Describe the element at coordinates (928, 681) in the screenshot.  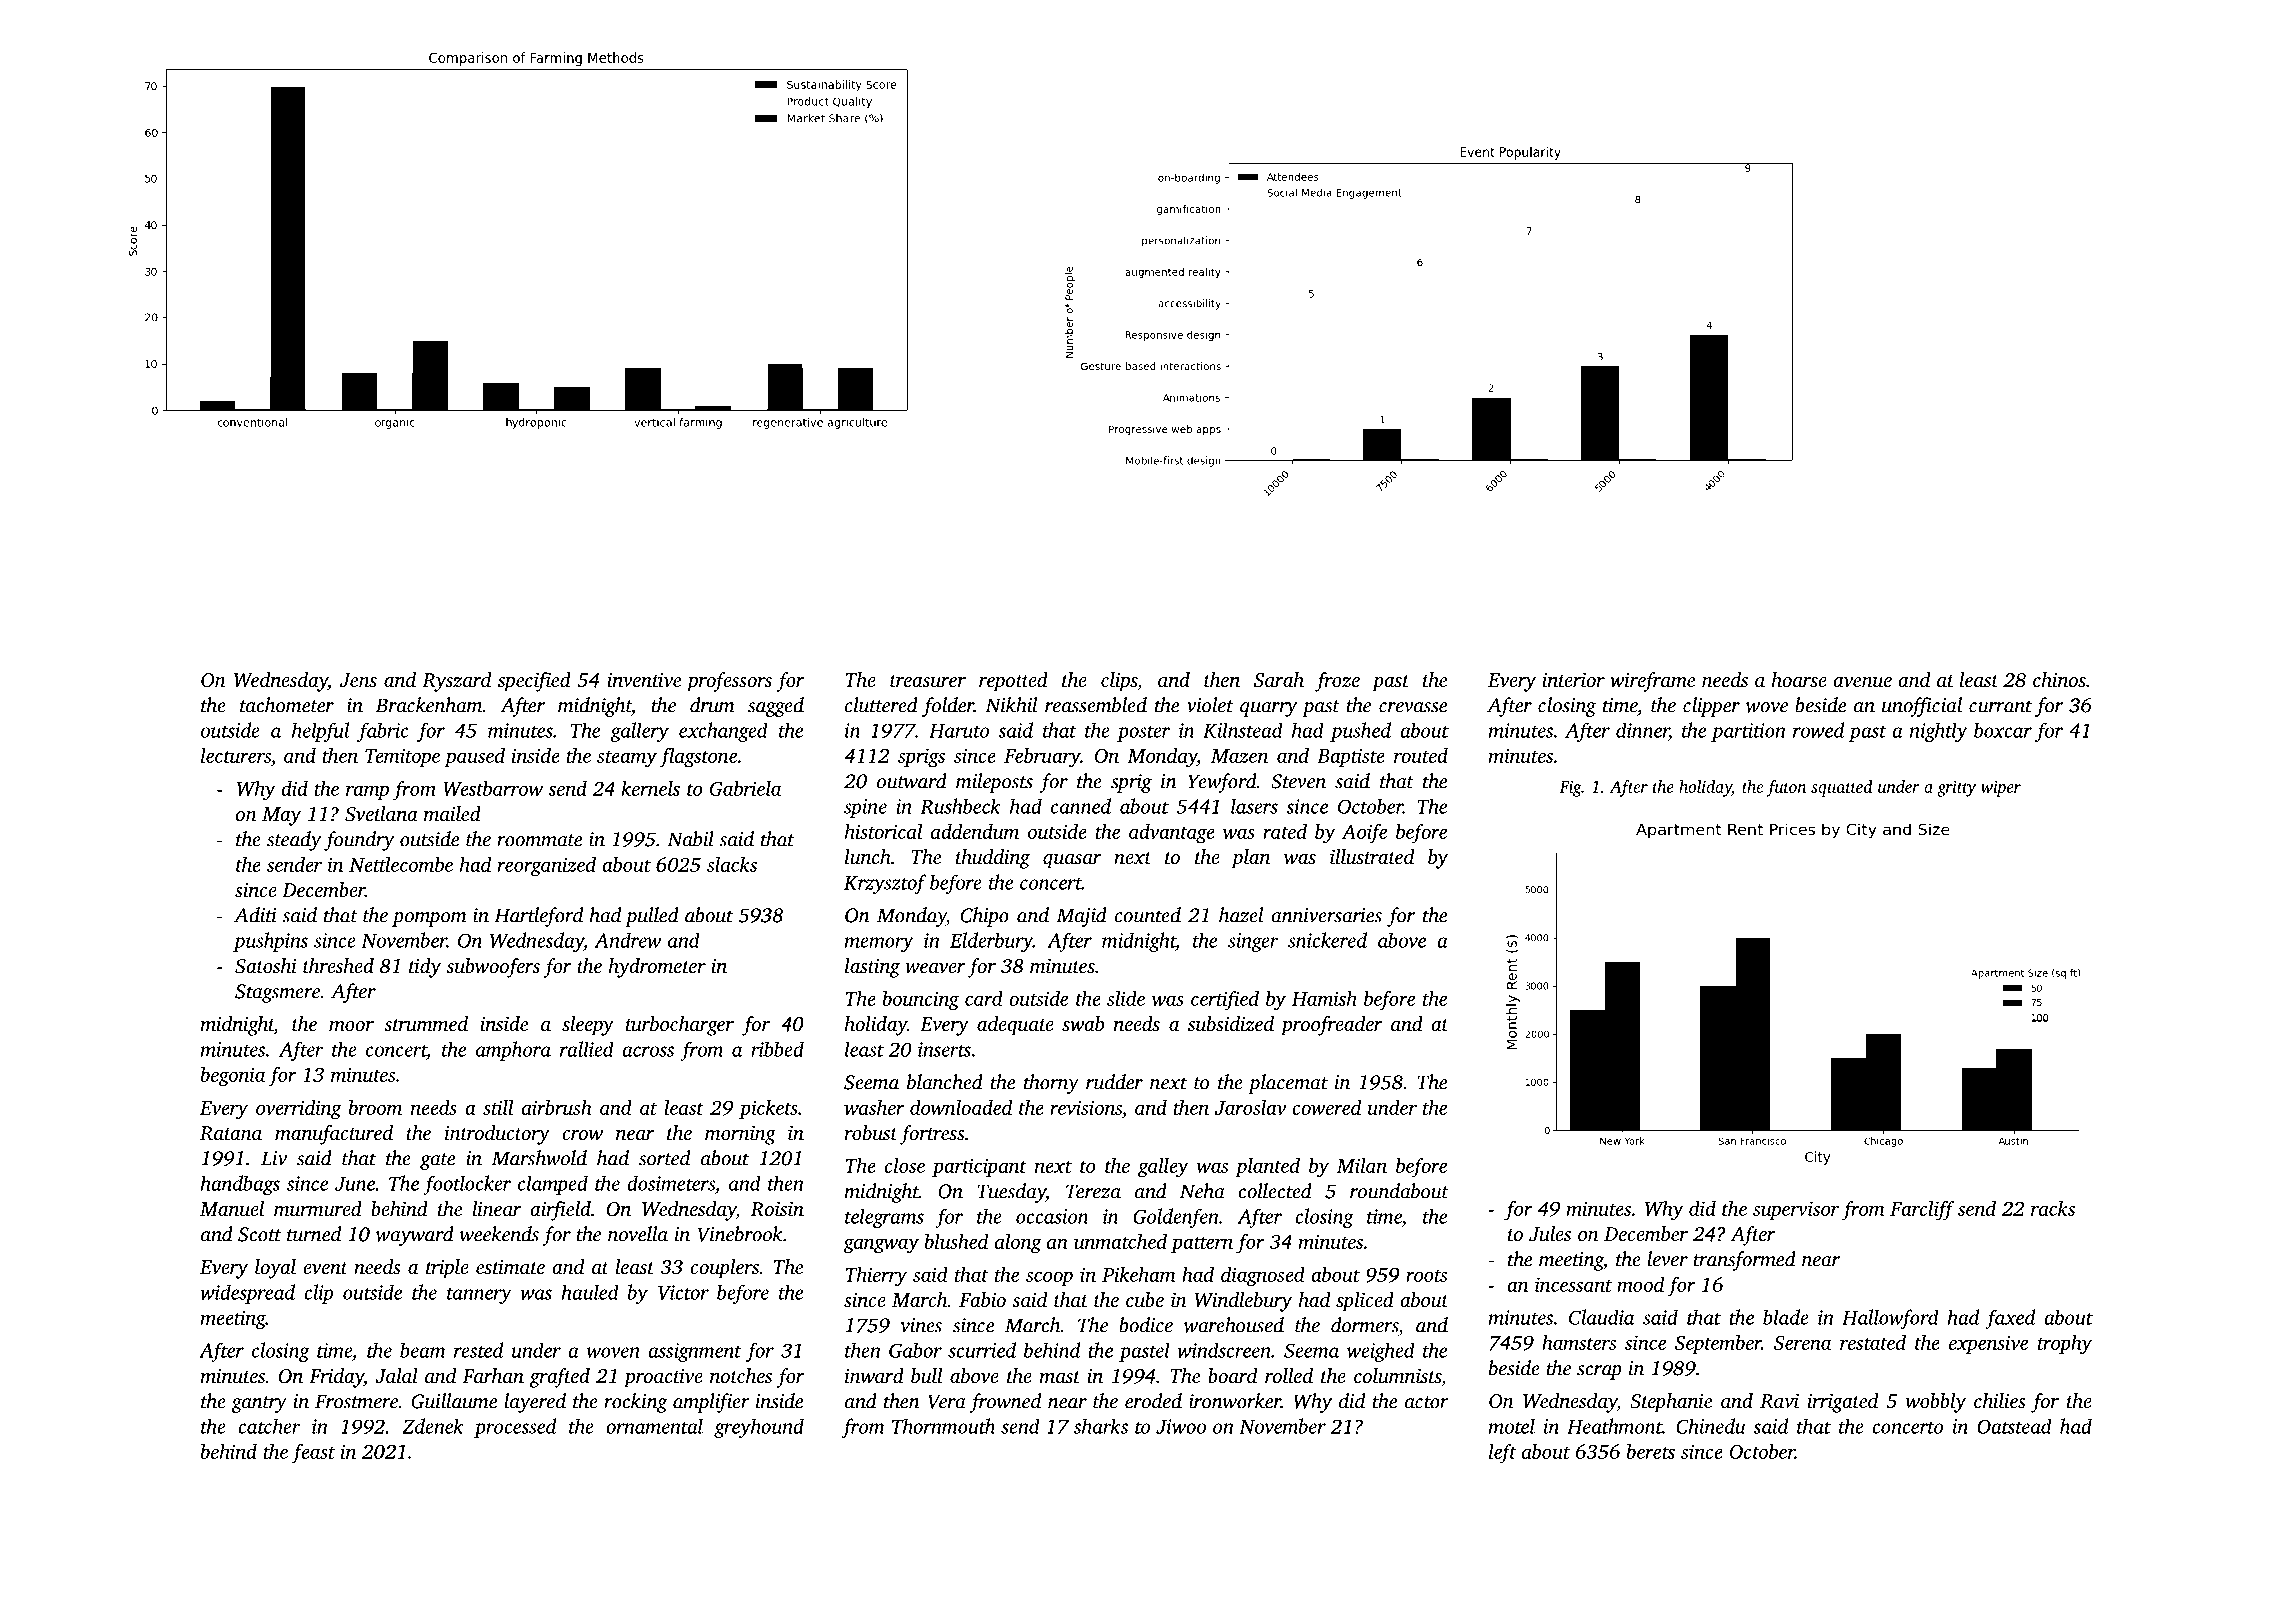
I see `treasurer` at that location.
